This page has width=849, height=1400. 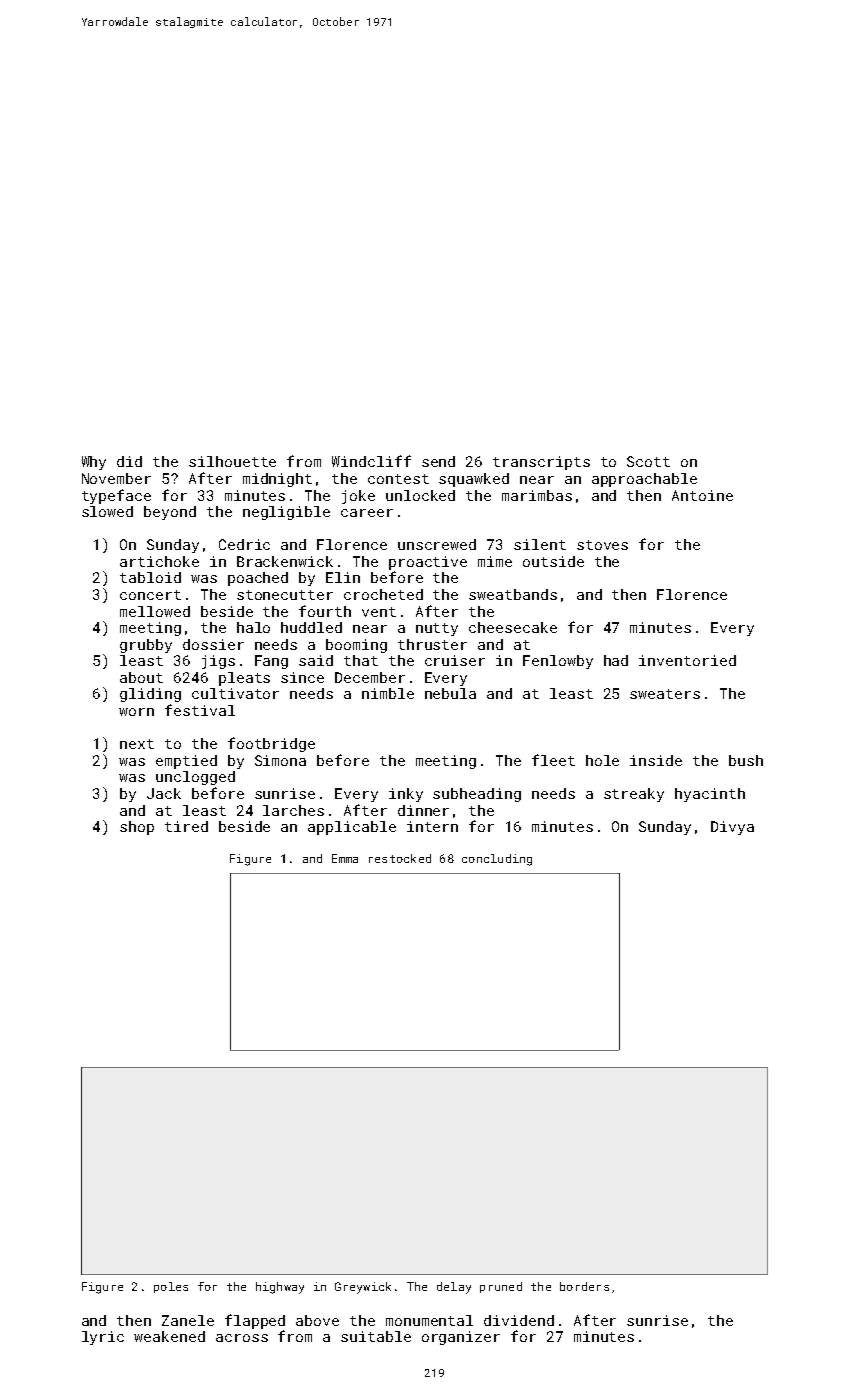 What do you see at coordinates (280, 1288) in the page?
I see `highway` at bounding box center [280, 1288].
